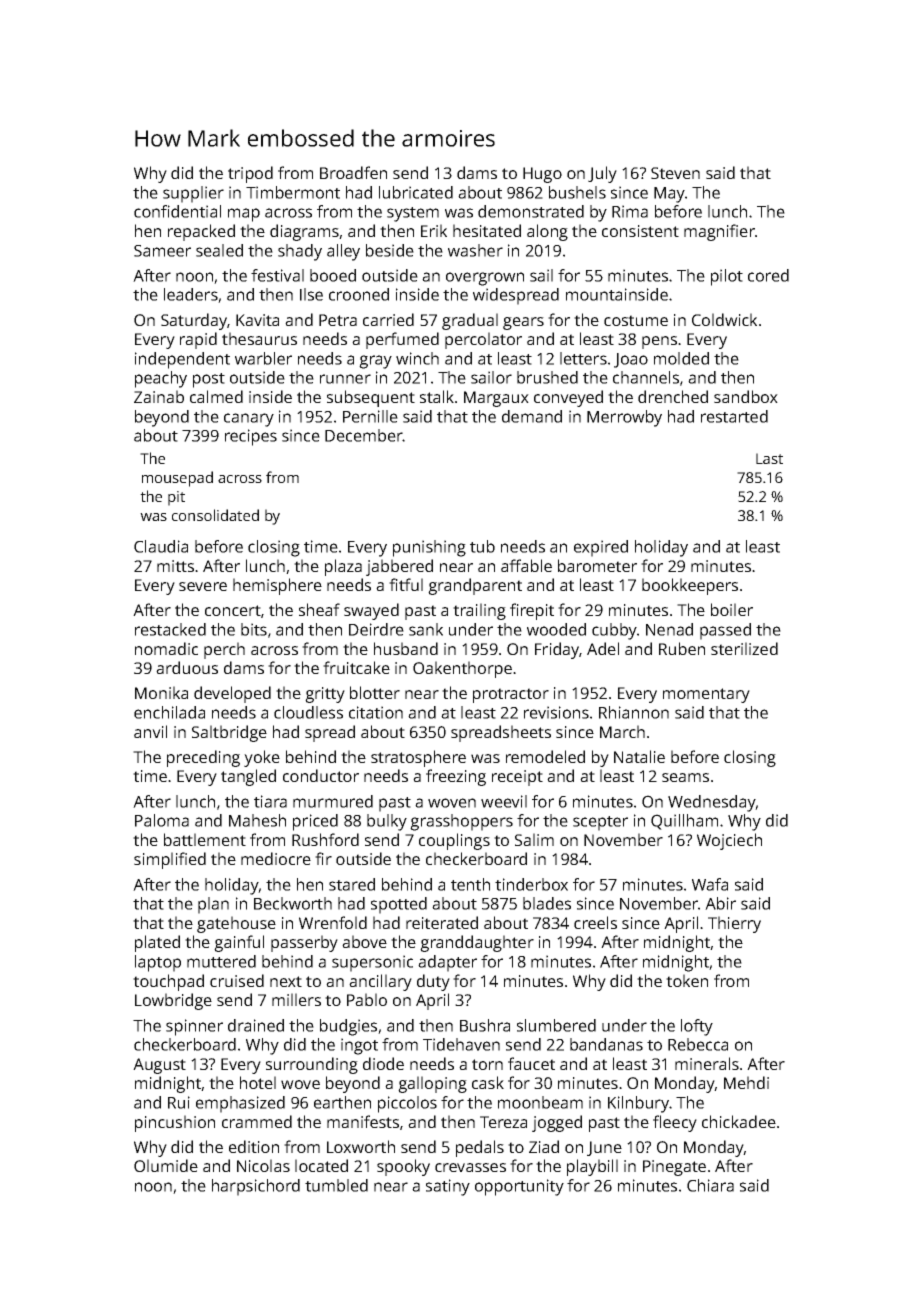  Describe the element at coordinates (734, 924) in the screenshot. I see `Thierry` at that location.
